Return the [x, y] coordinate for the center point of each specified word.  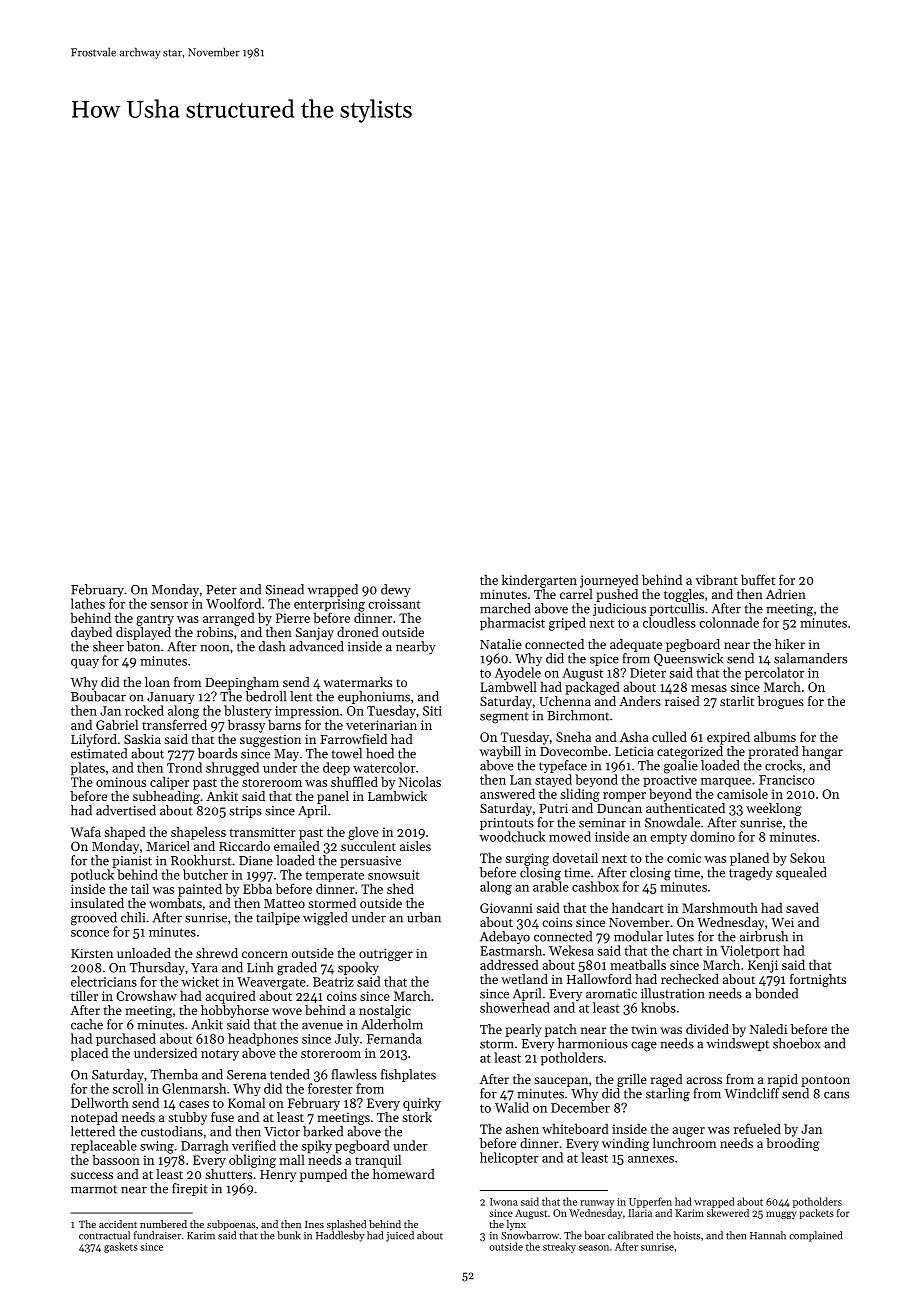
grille [632, 1080]
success [92, 1175]
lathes [88, 603]
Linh [260, 967]
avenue [322, 1026]
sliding [580, 795]
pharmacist [512, 624]
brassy [246, 726]
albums [775, 736]
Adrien [786, 594]
